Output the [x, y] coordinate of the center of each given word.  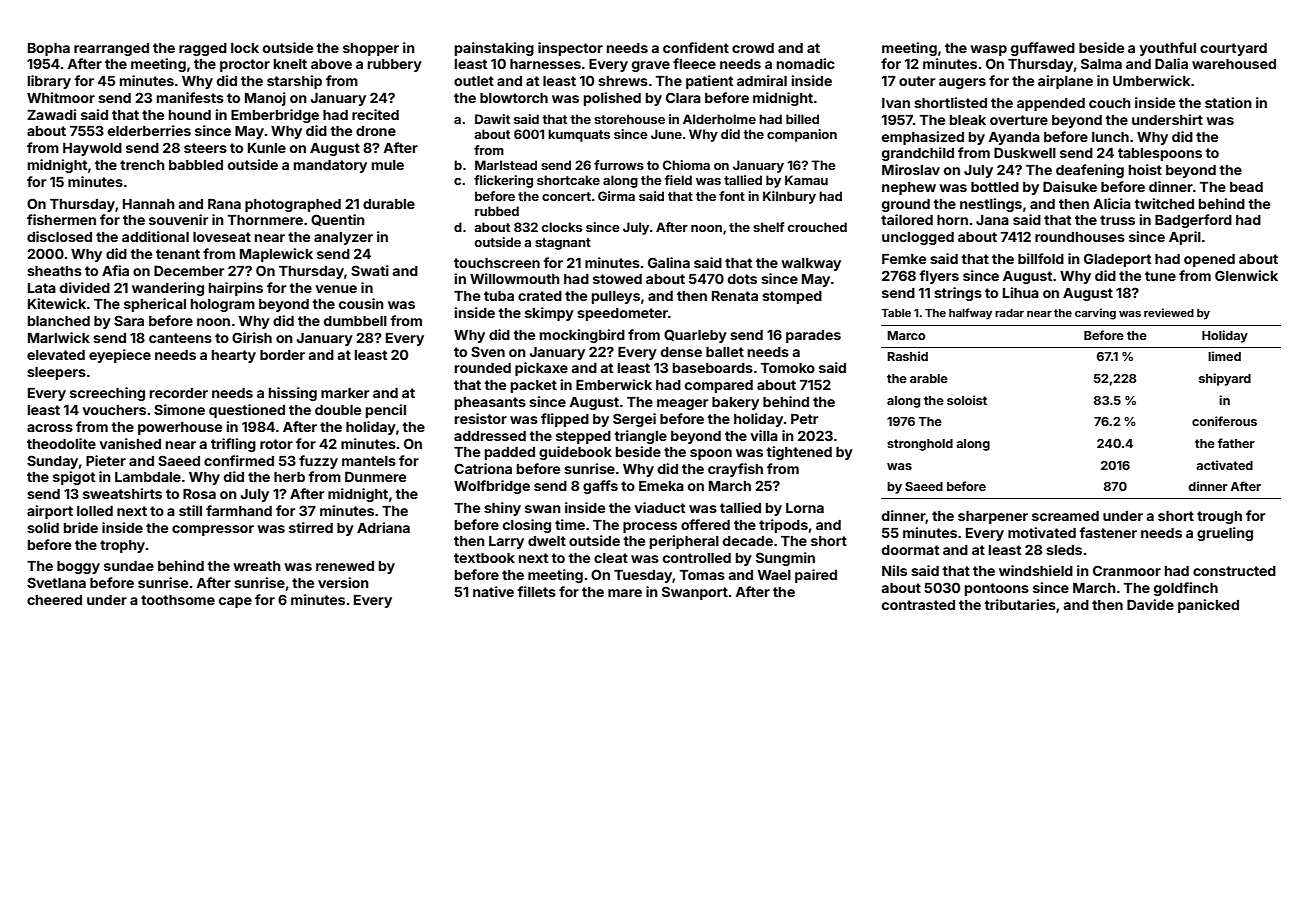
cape [235, 602]
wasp [988, 50]
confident [696, 47]
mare [625, 593]
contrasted [918, 605]
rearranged [111, 49]
